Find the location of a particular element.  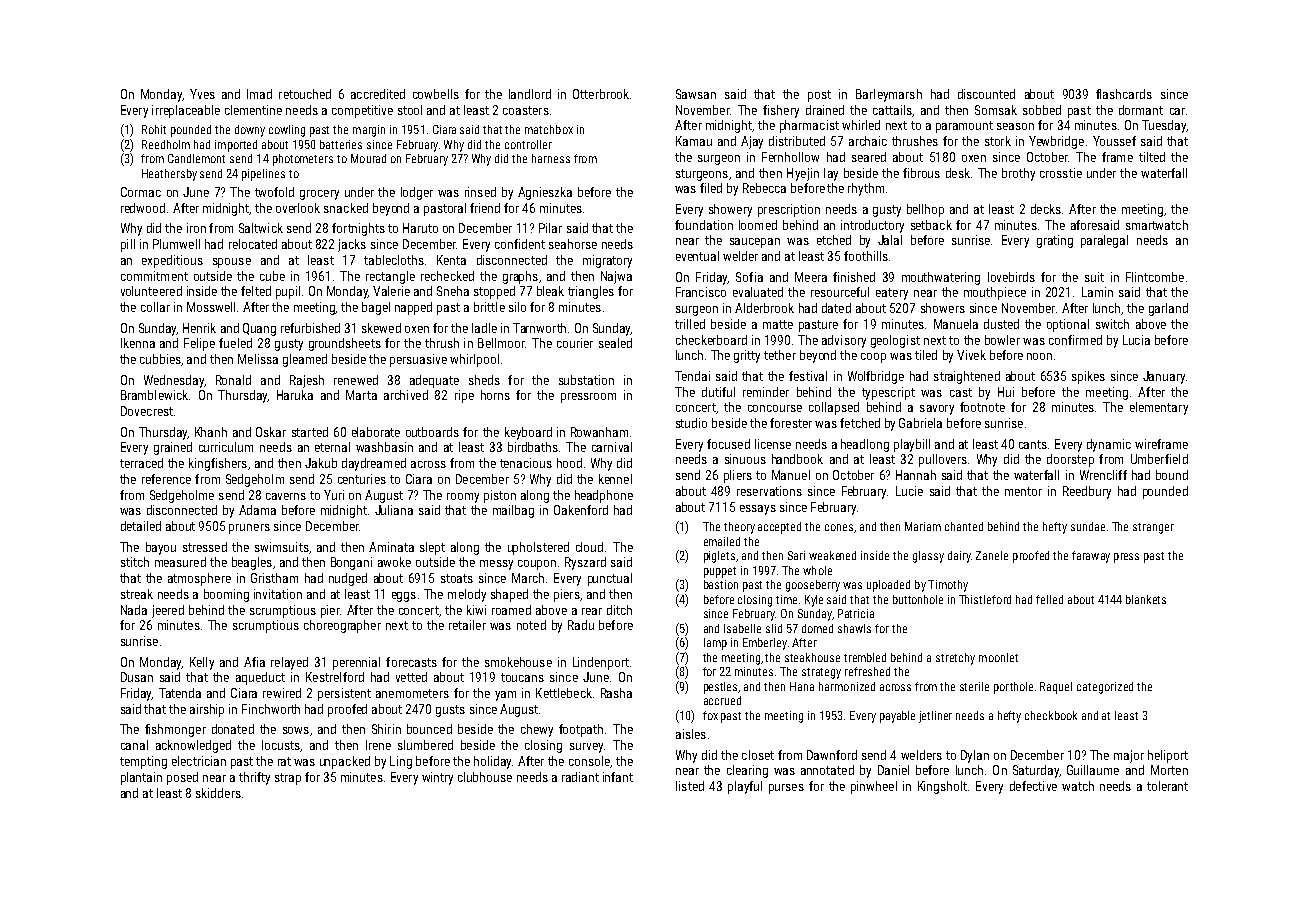

Yves is located at coordinates (202, 94).
